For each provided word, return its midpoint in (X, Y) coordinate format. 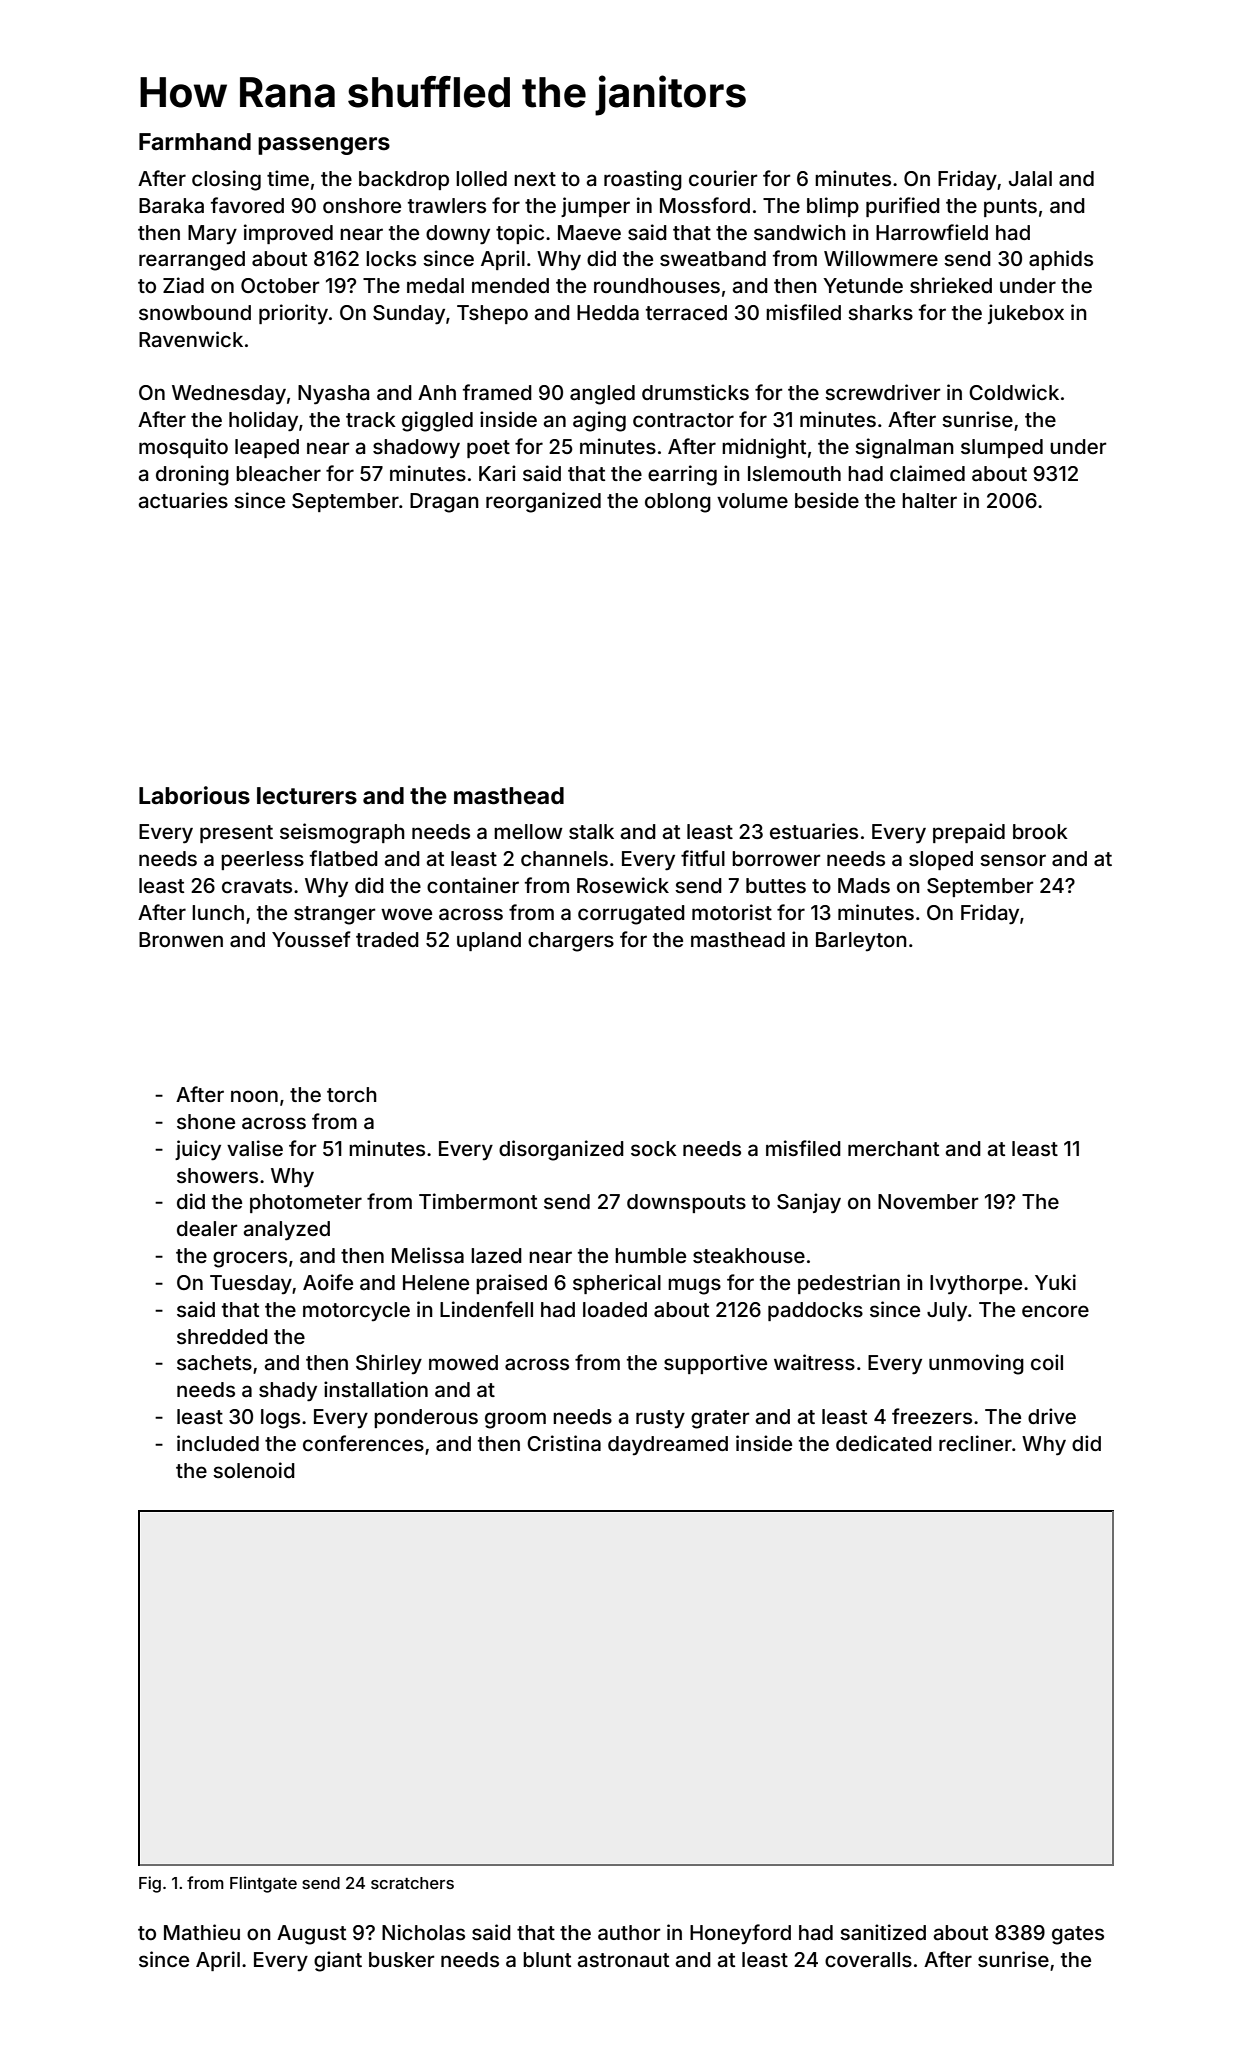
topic (520, 234)
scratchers (412, 1883)
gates (1078, 1935)
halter (929, 500)
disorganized (561, 1150)
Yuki (1055, 1282)
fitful (703, 858)
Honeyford (740, 1934)
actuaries (183, 500)
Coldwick (1014, 392)
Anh (437, 392)
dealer (207, 1228)
